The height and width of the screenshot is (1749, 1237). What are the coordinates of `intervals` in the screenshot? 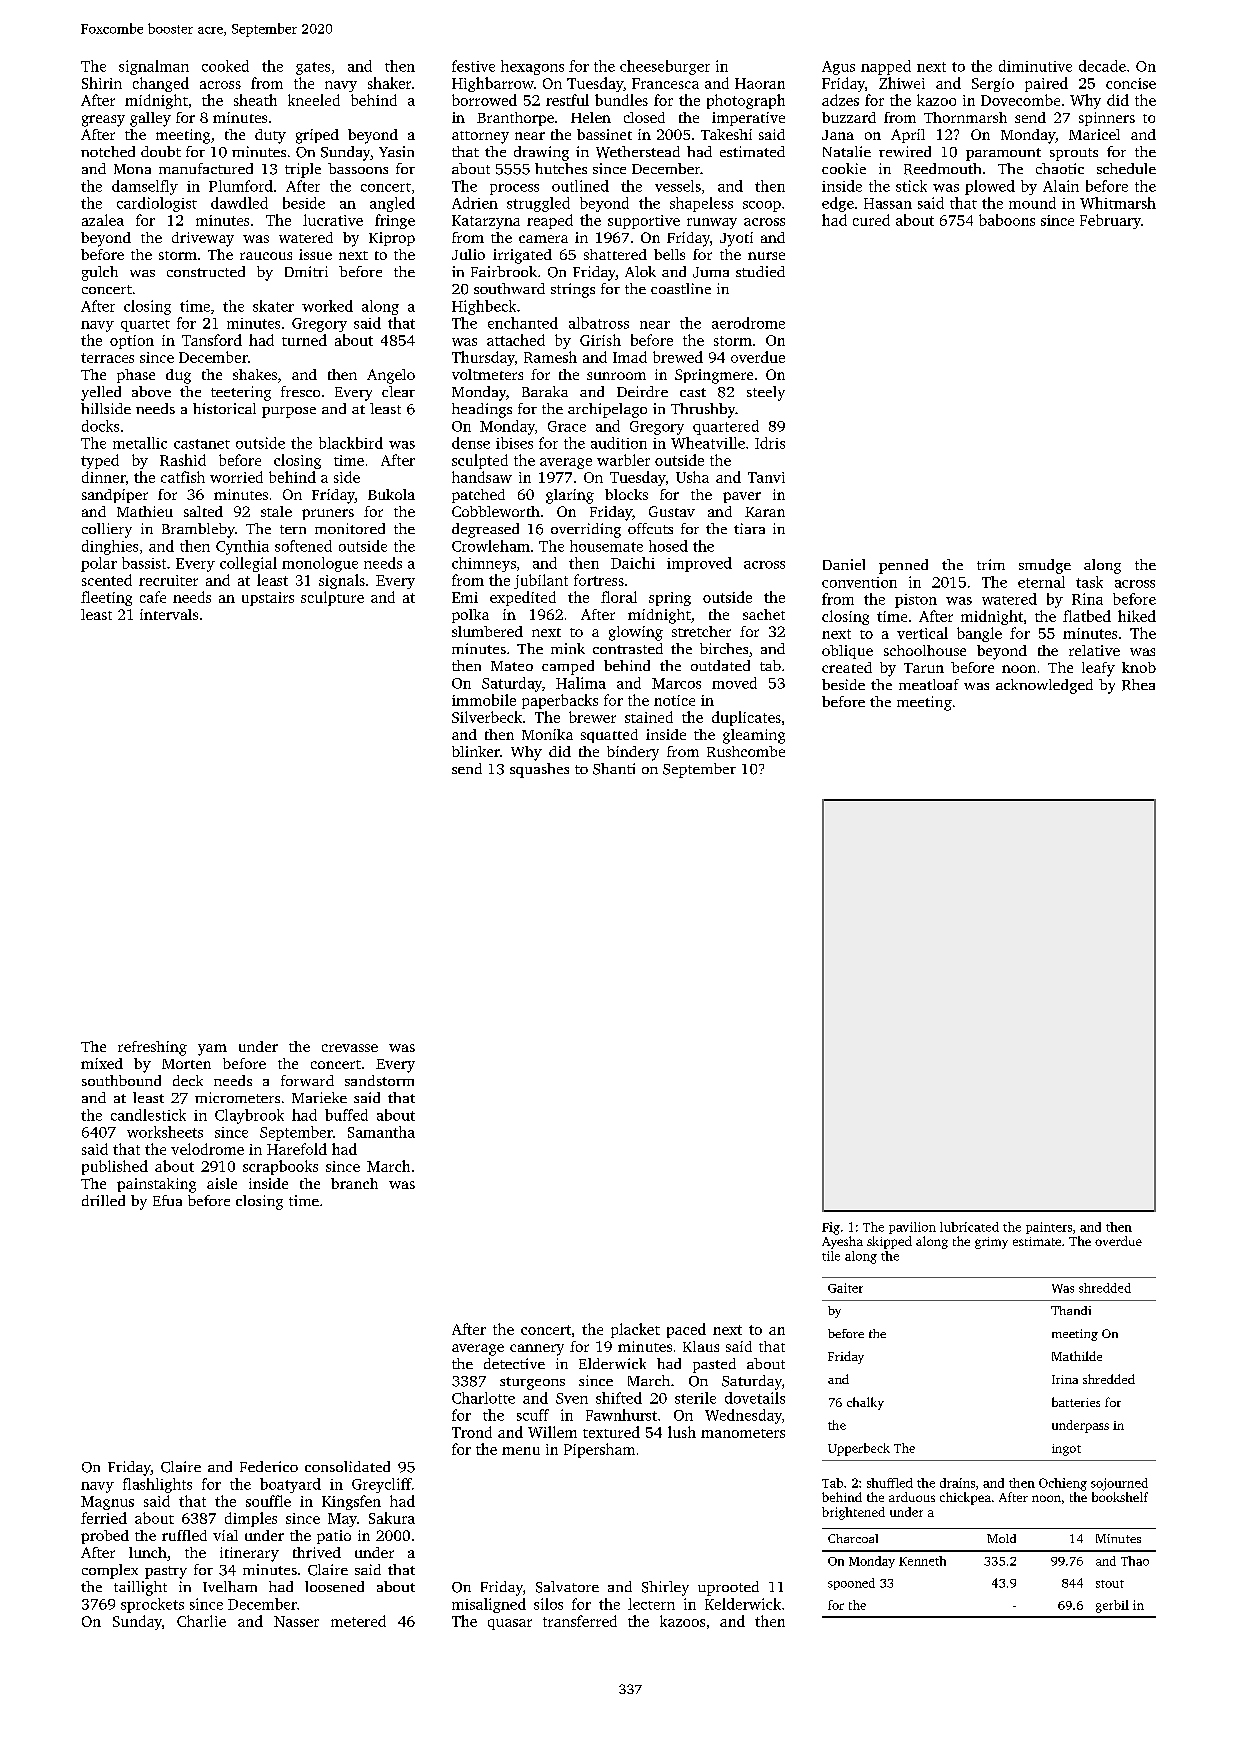 It's located at (169, 614).
